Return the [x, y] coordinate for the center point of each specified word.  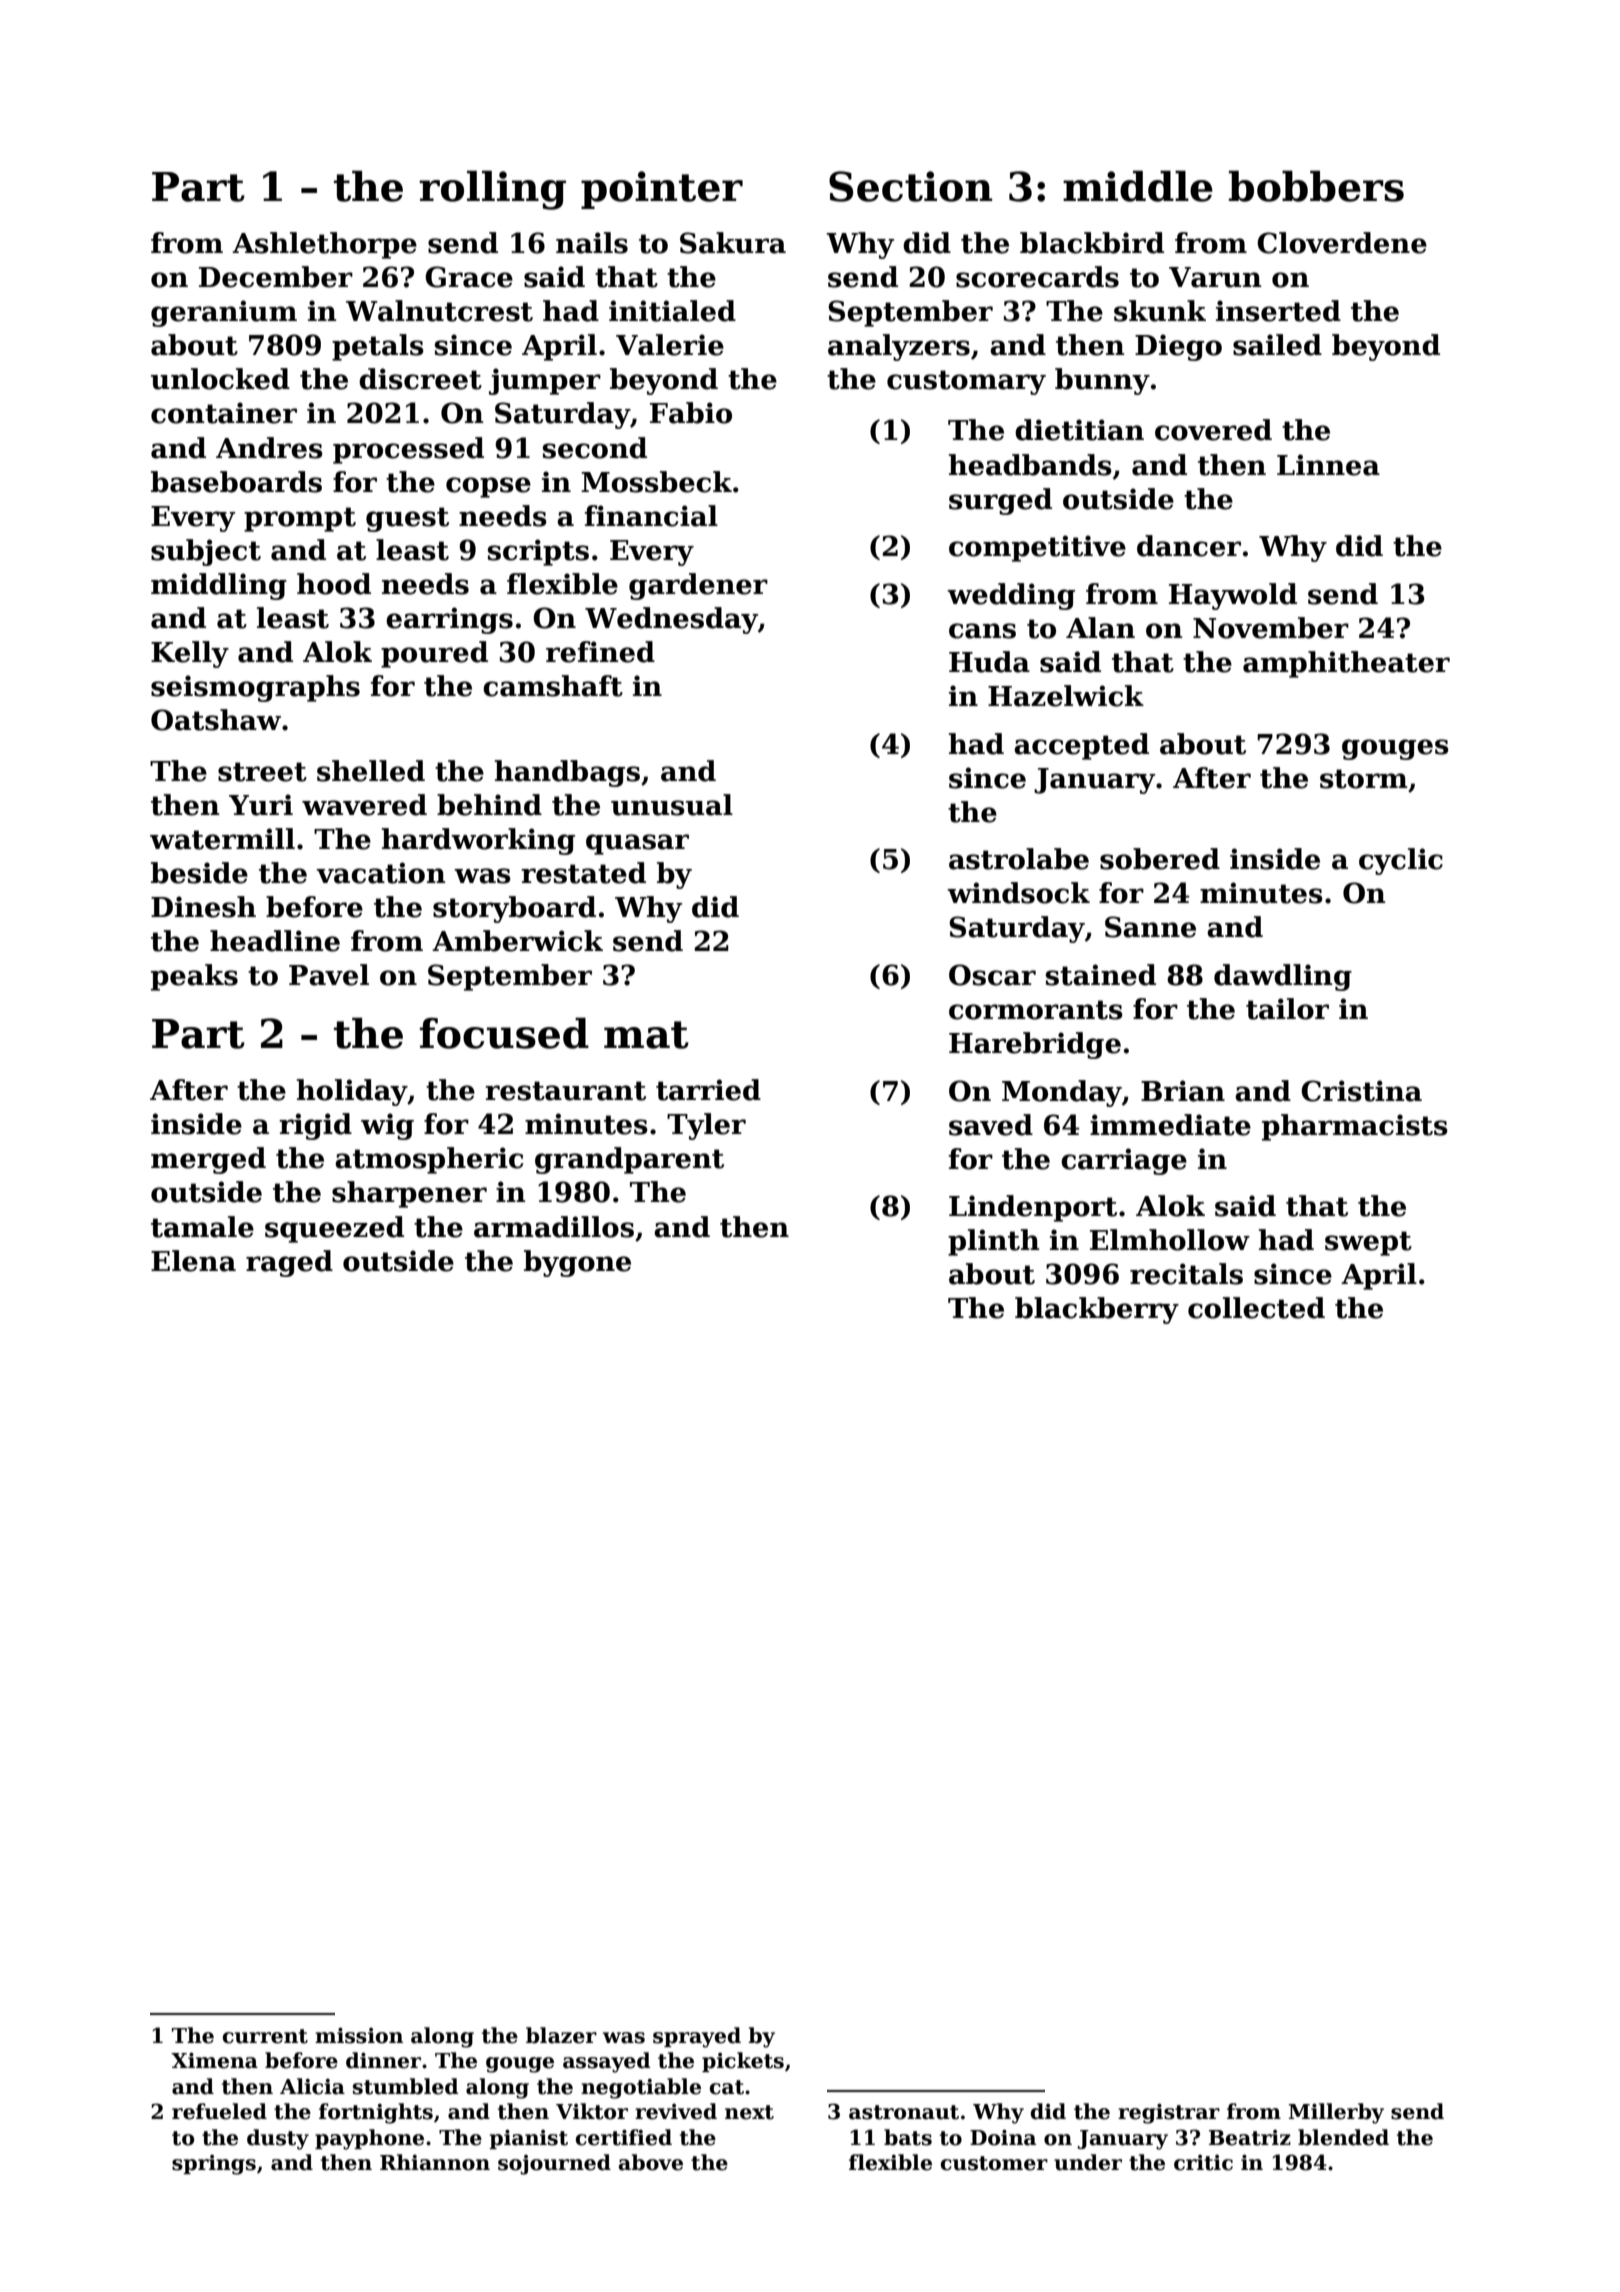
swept [1368, 1243]
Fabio [691, 413]
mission [359, 2035]
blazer [561, 2035]
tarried [708, 1090]
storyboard [514, 909]
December [276, 277]
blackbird [1092, 243]
